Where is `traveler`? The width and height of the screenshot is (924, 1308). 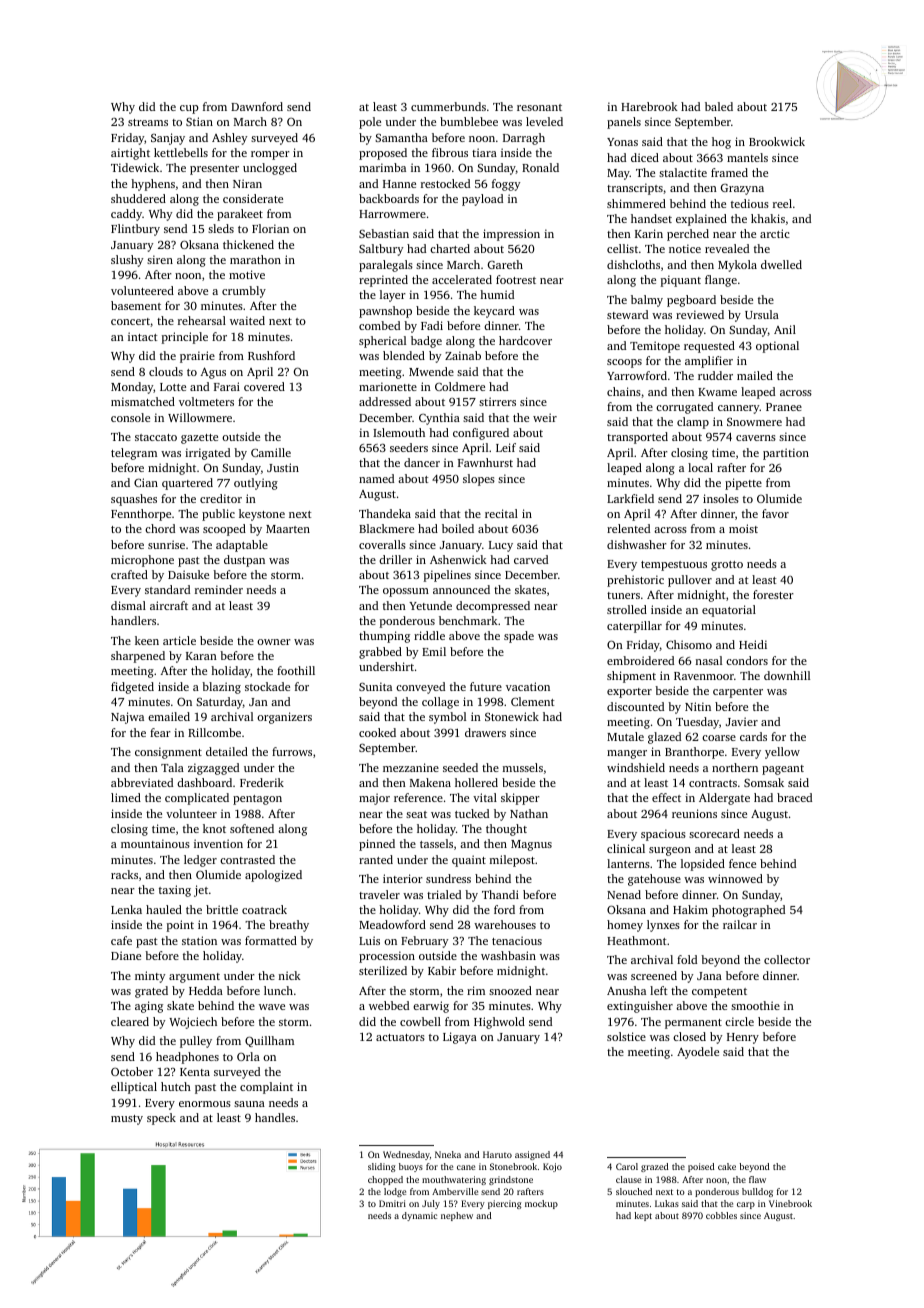 traveler is located at coordinates (379, 894).
